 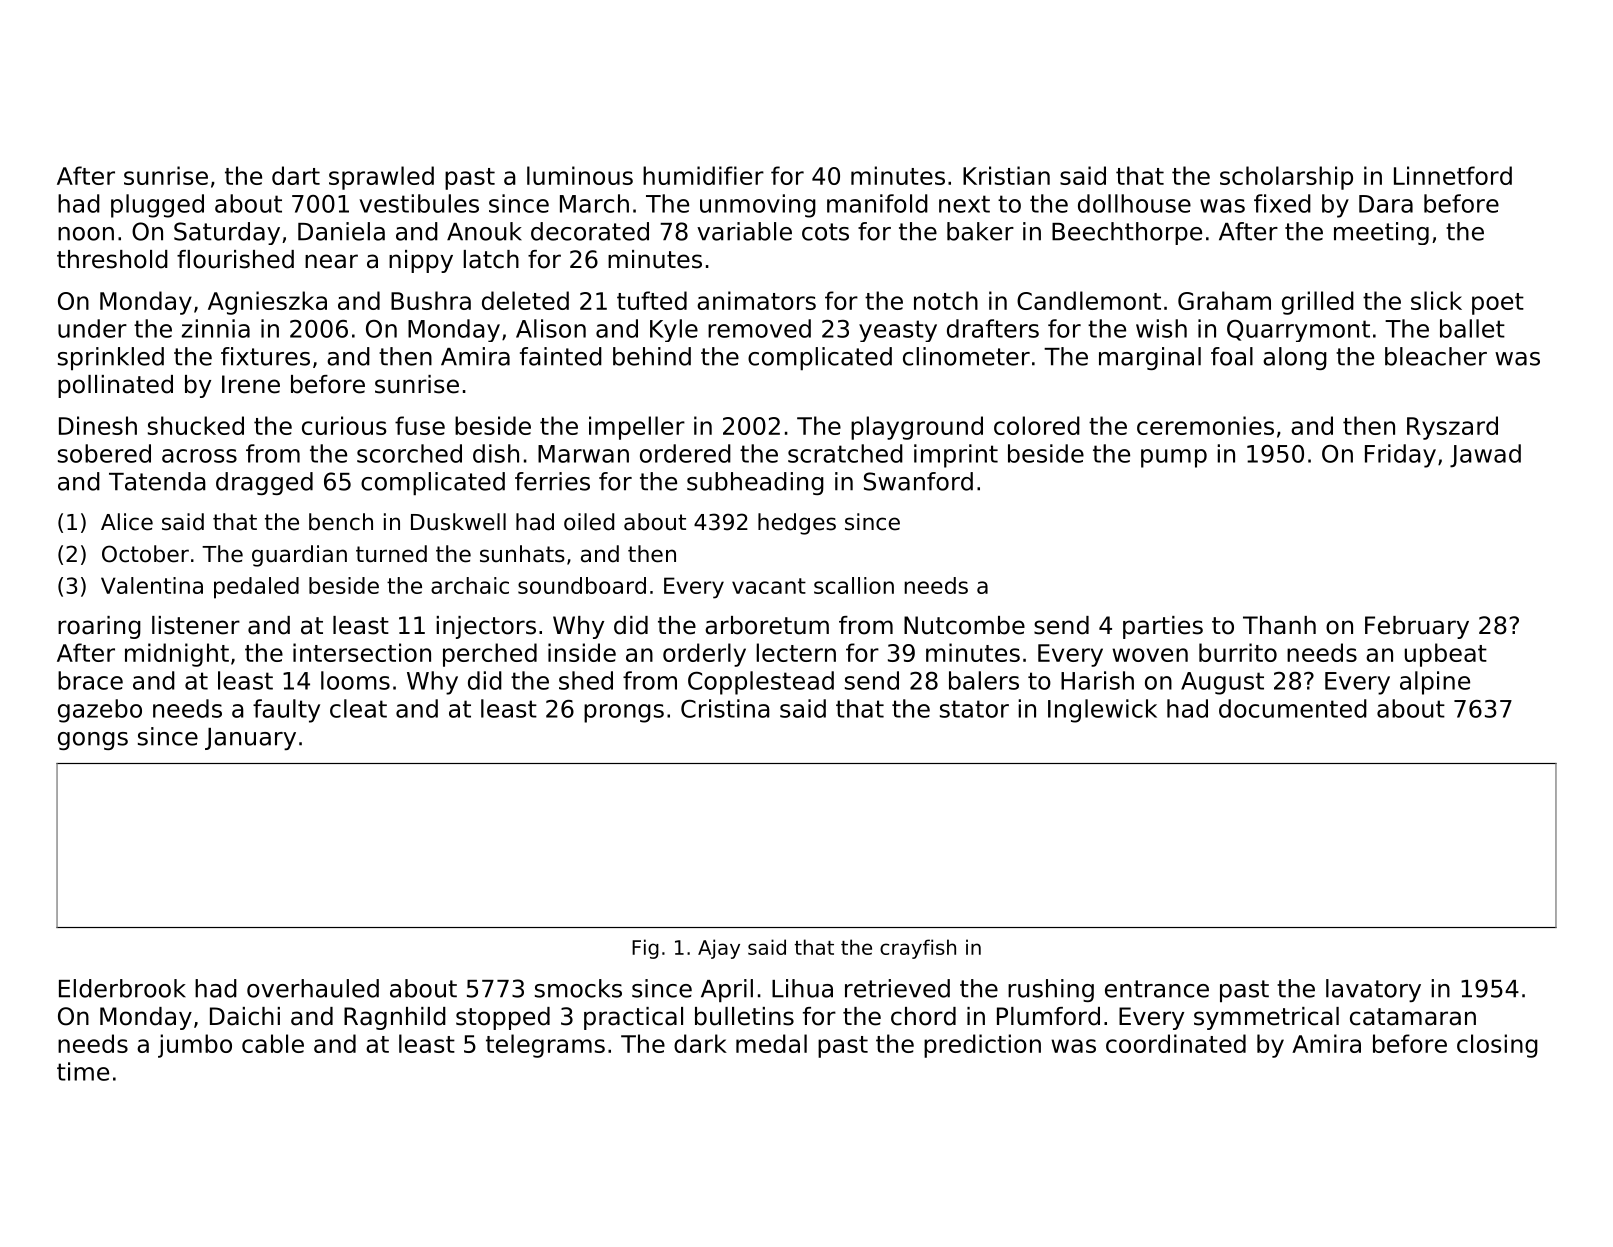 I want to click on Marwan, so click(x=583, y=454).
